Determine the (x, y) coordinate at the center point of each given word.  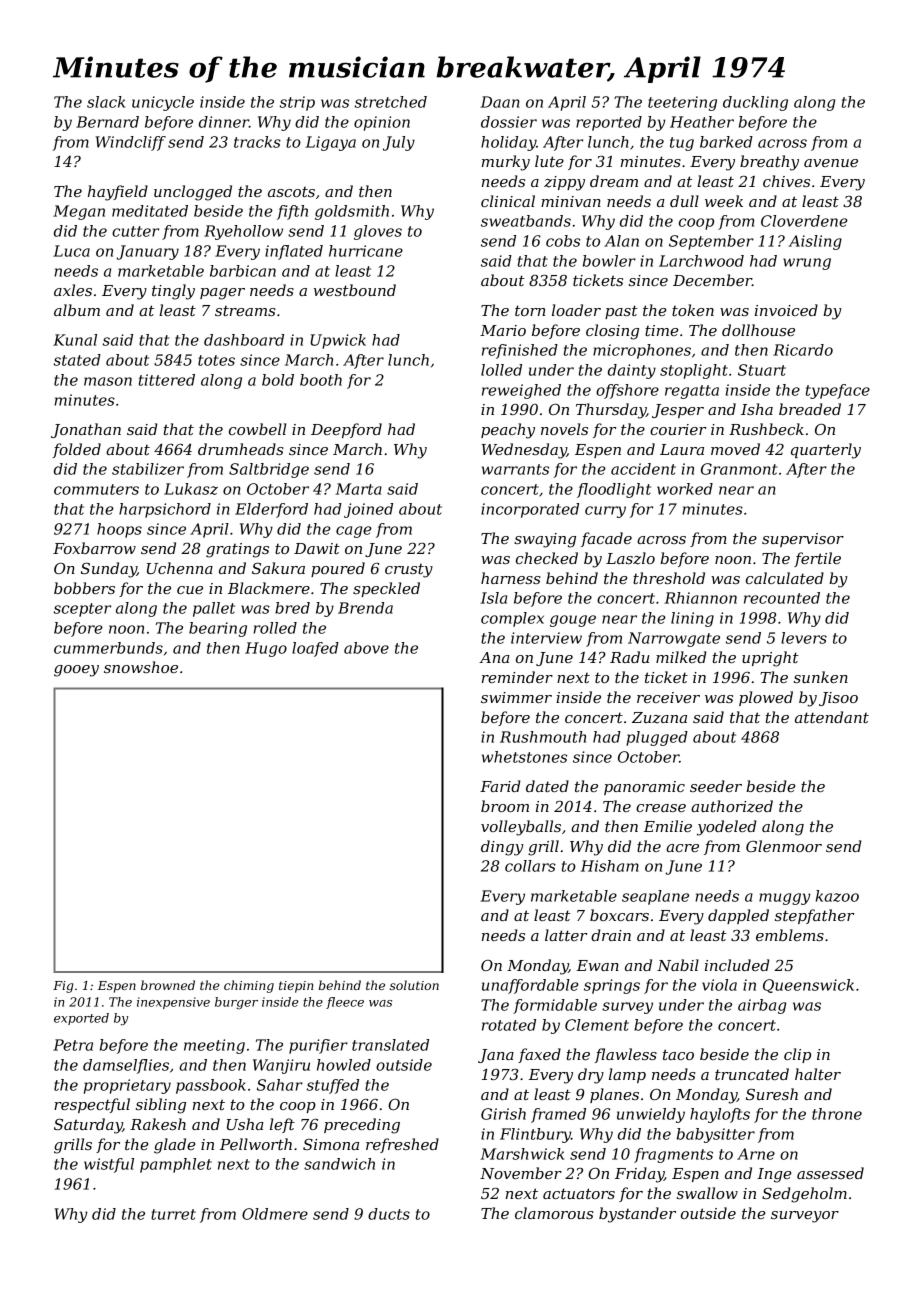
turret (173, 1214)
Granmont (739, 469)
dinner (224, 122)
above (366, 648)
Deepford (346, 430)
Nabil (678, 965)
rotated (509, 1025)
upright (770, 659)
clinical (508, 201)
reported (609, 123)
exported (81, 1019)
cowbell (257, 429)
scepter (82, 610)
